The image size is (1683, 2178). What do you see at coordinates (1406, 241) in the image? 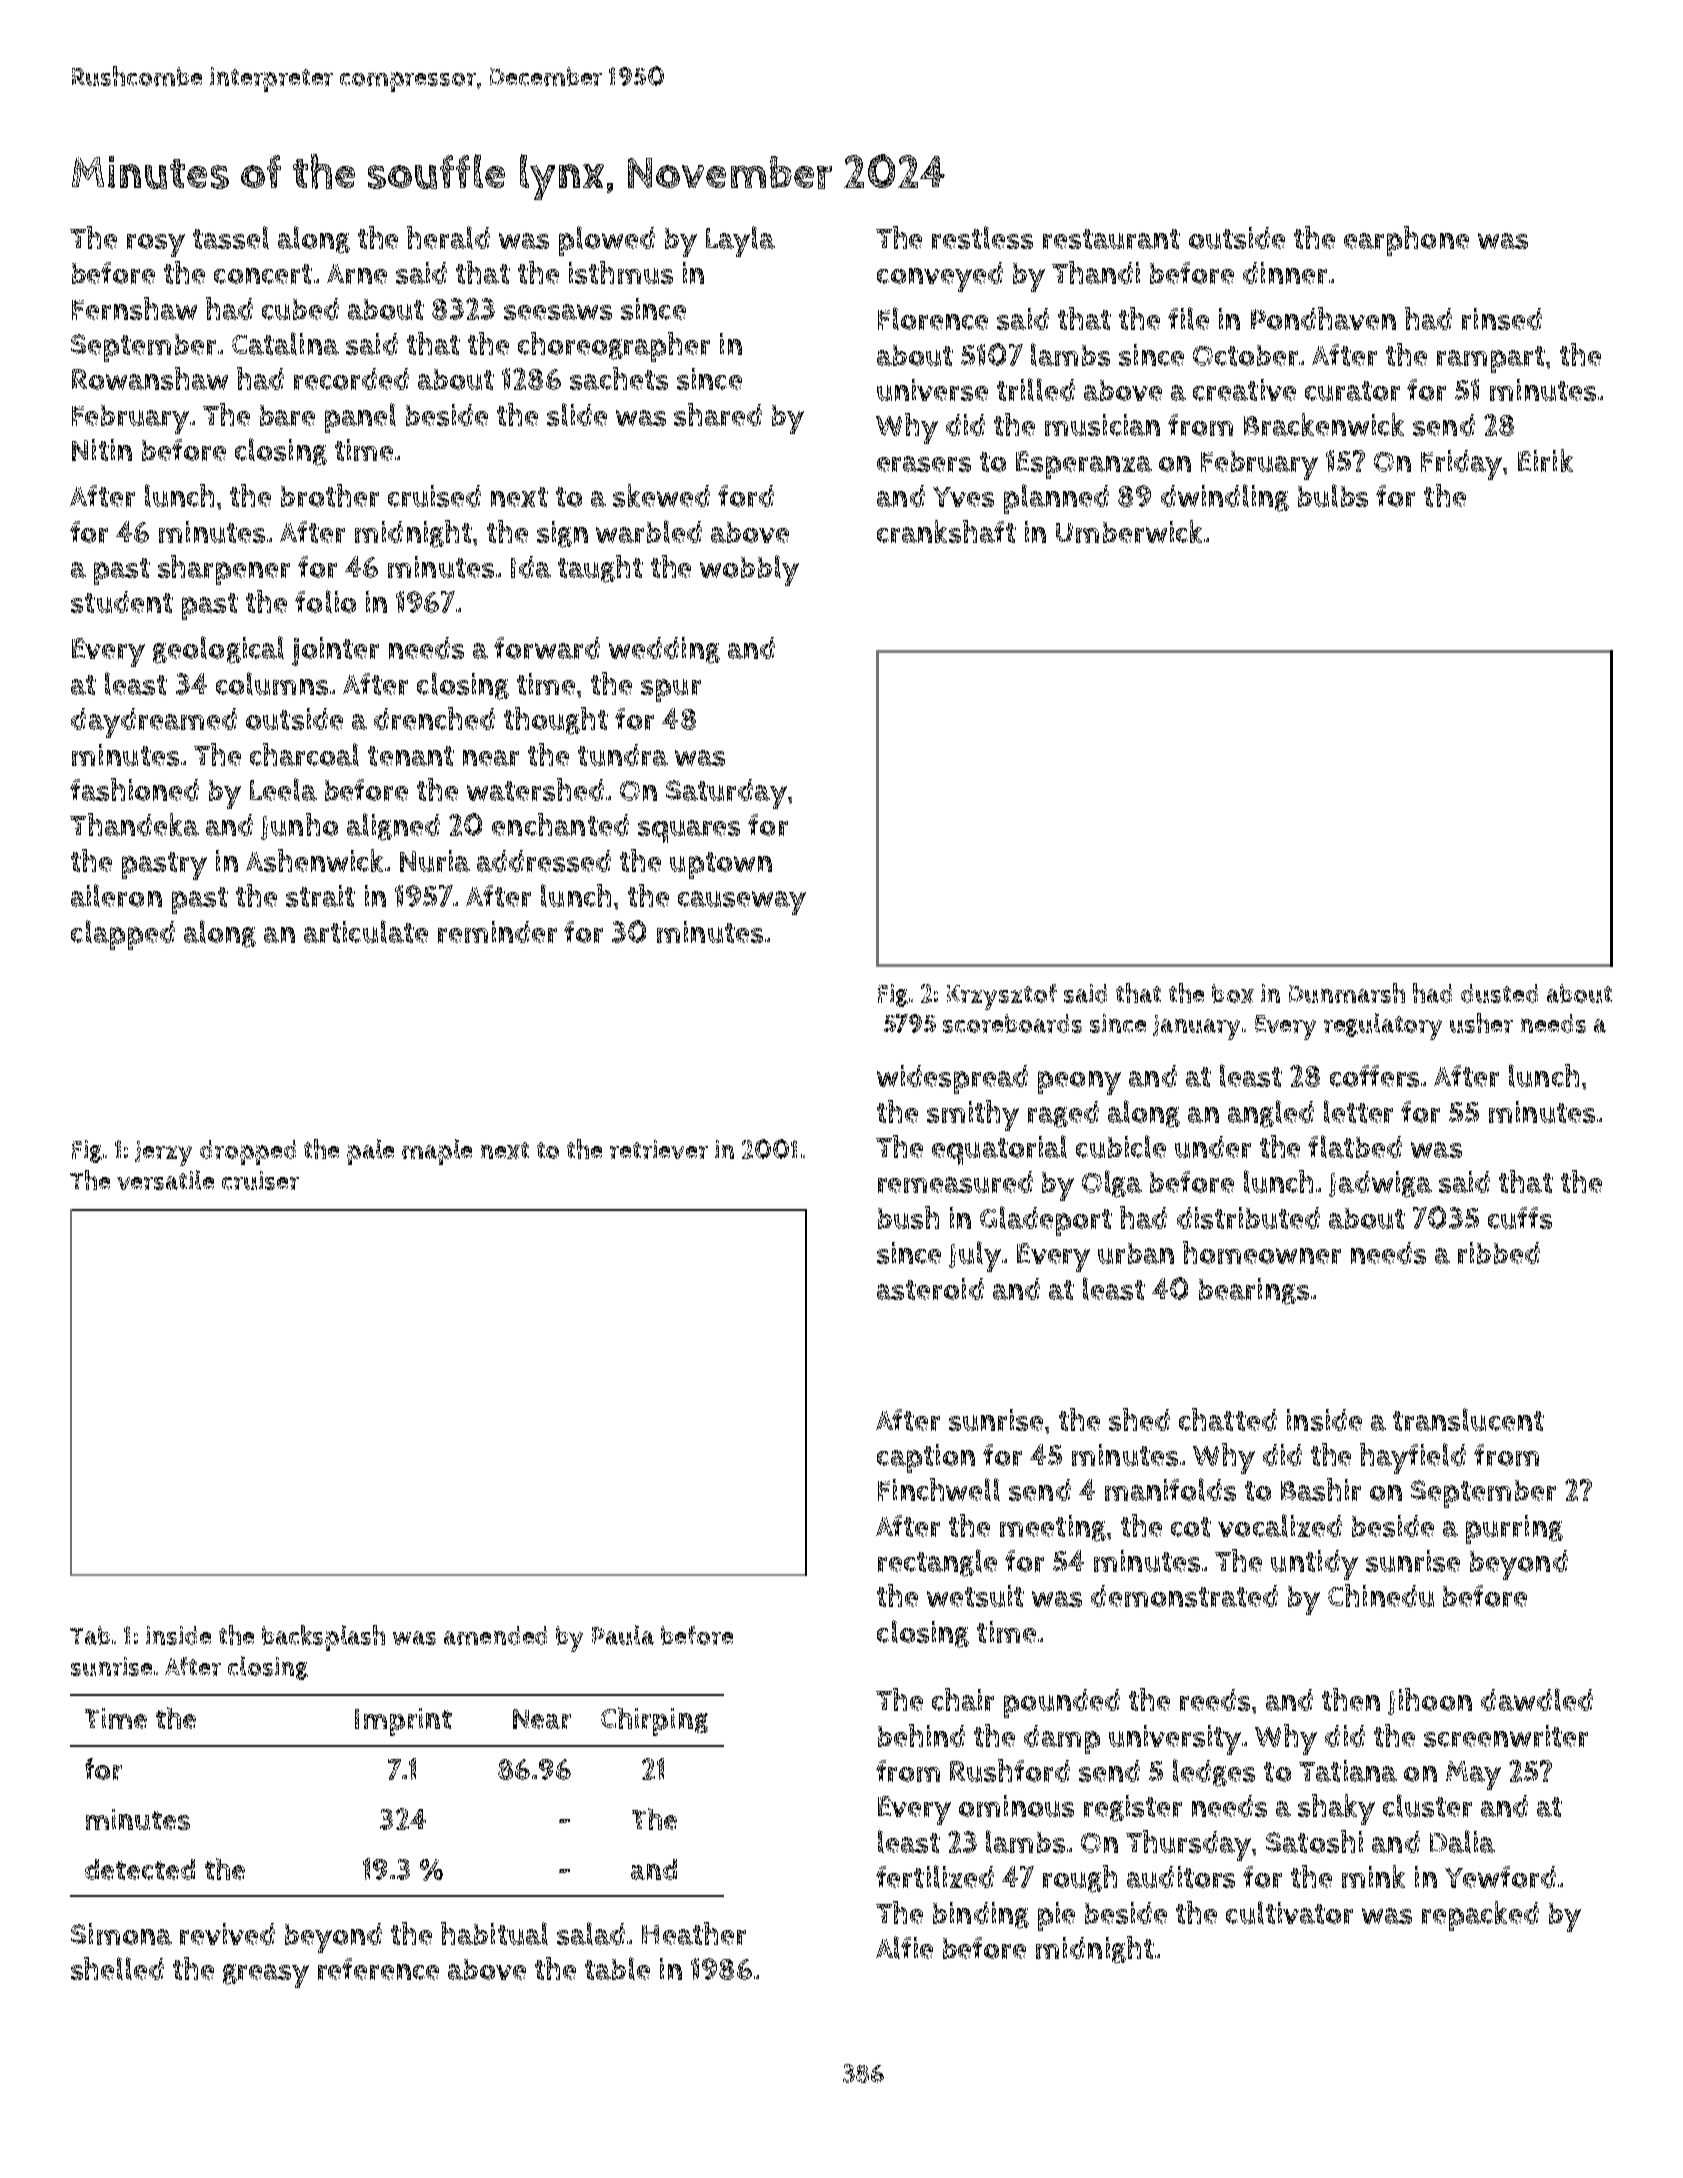
I see `earphone` at bounding box center [1406, 241].
